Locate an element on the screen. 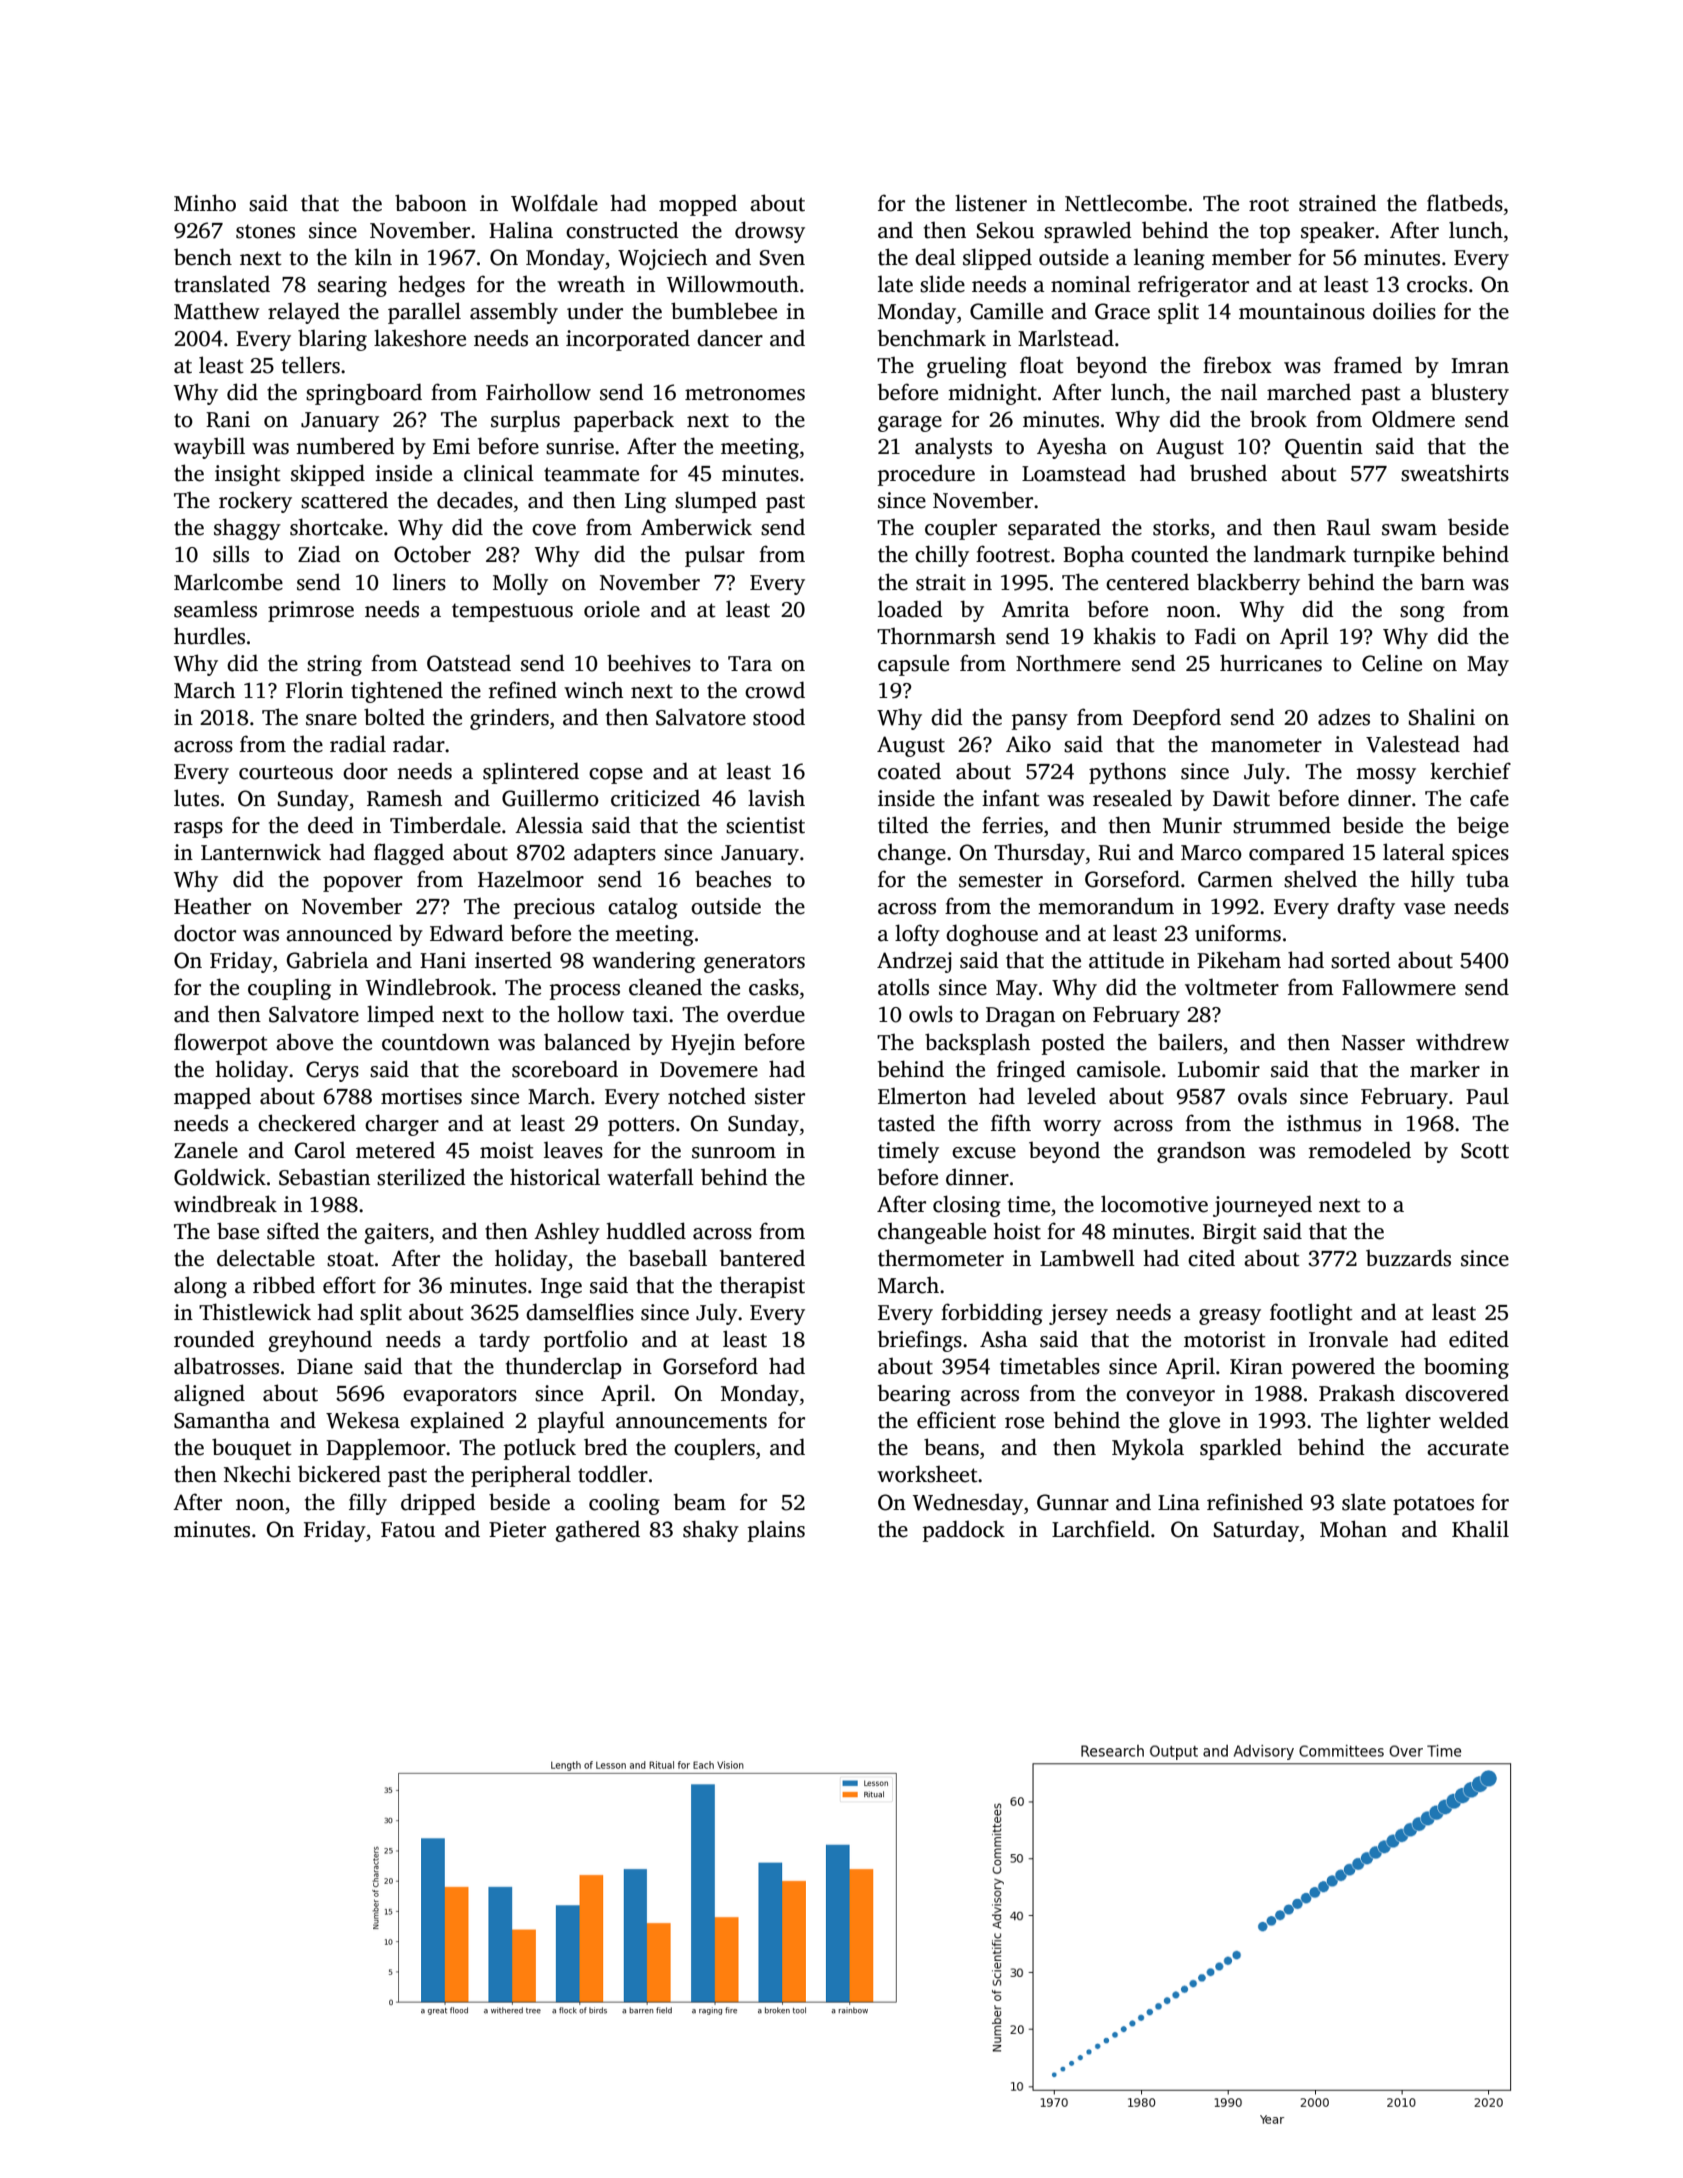  Nettlecombe is located at coordinates (1126, 203).
